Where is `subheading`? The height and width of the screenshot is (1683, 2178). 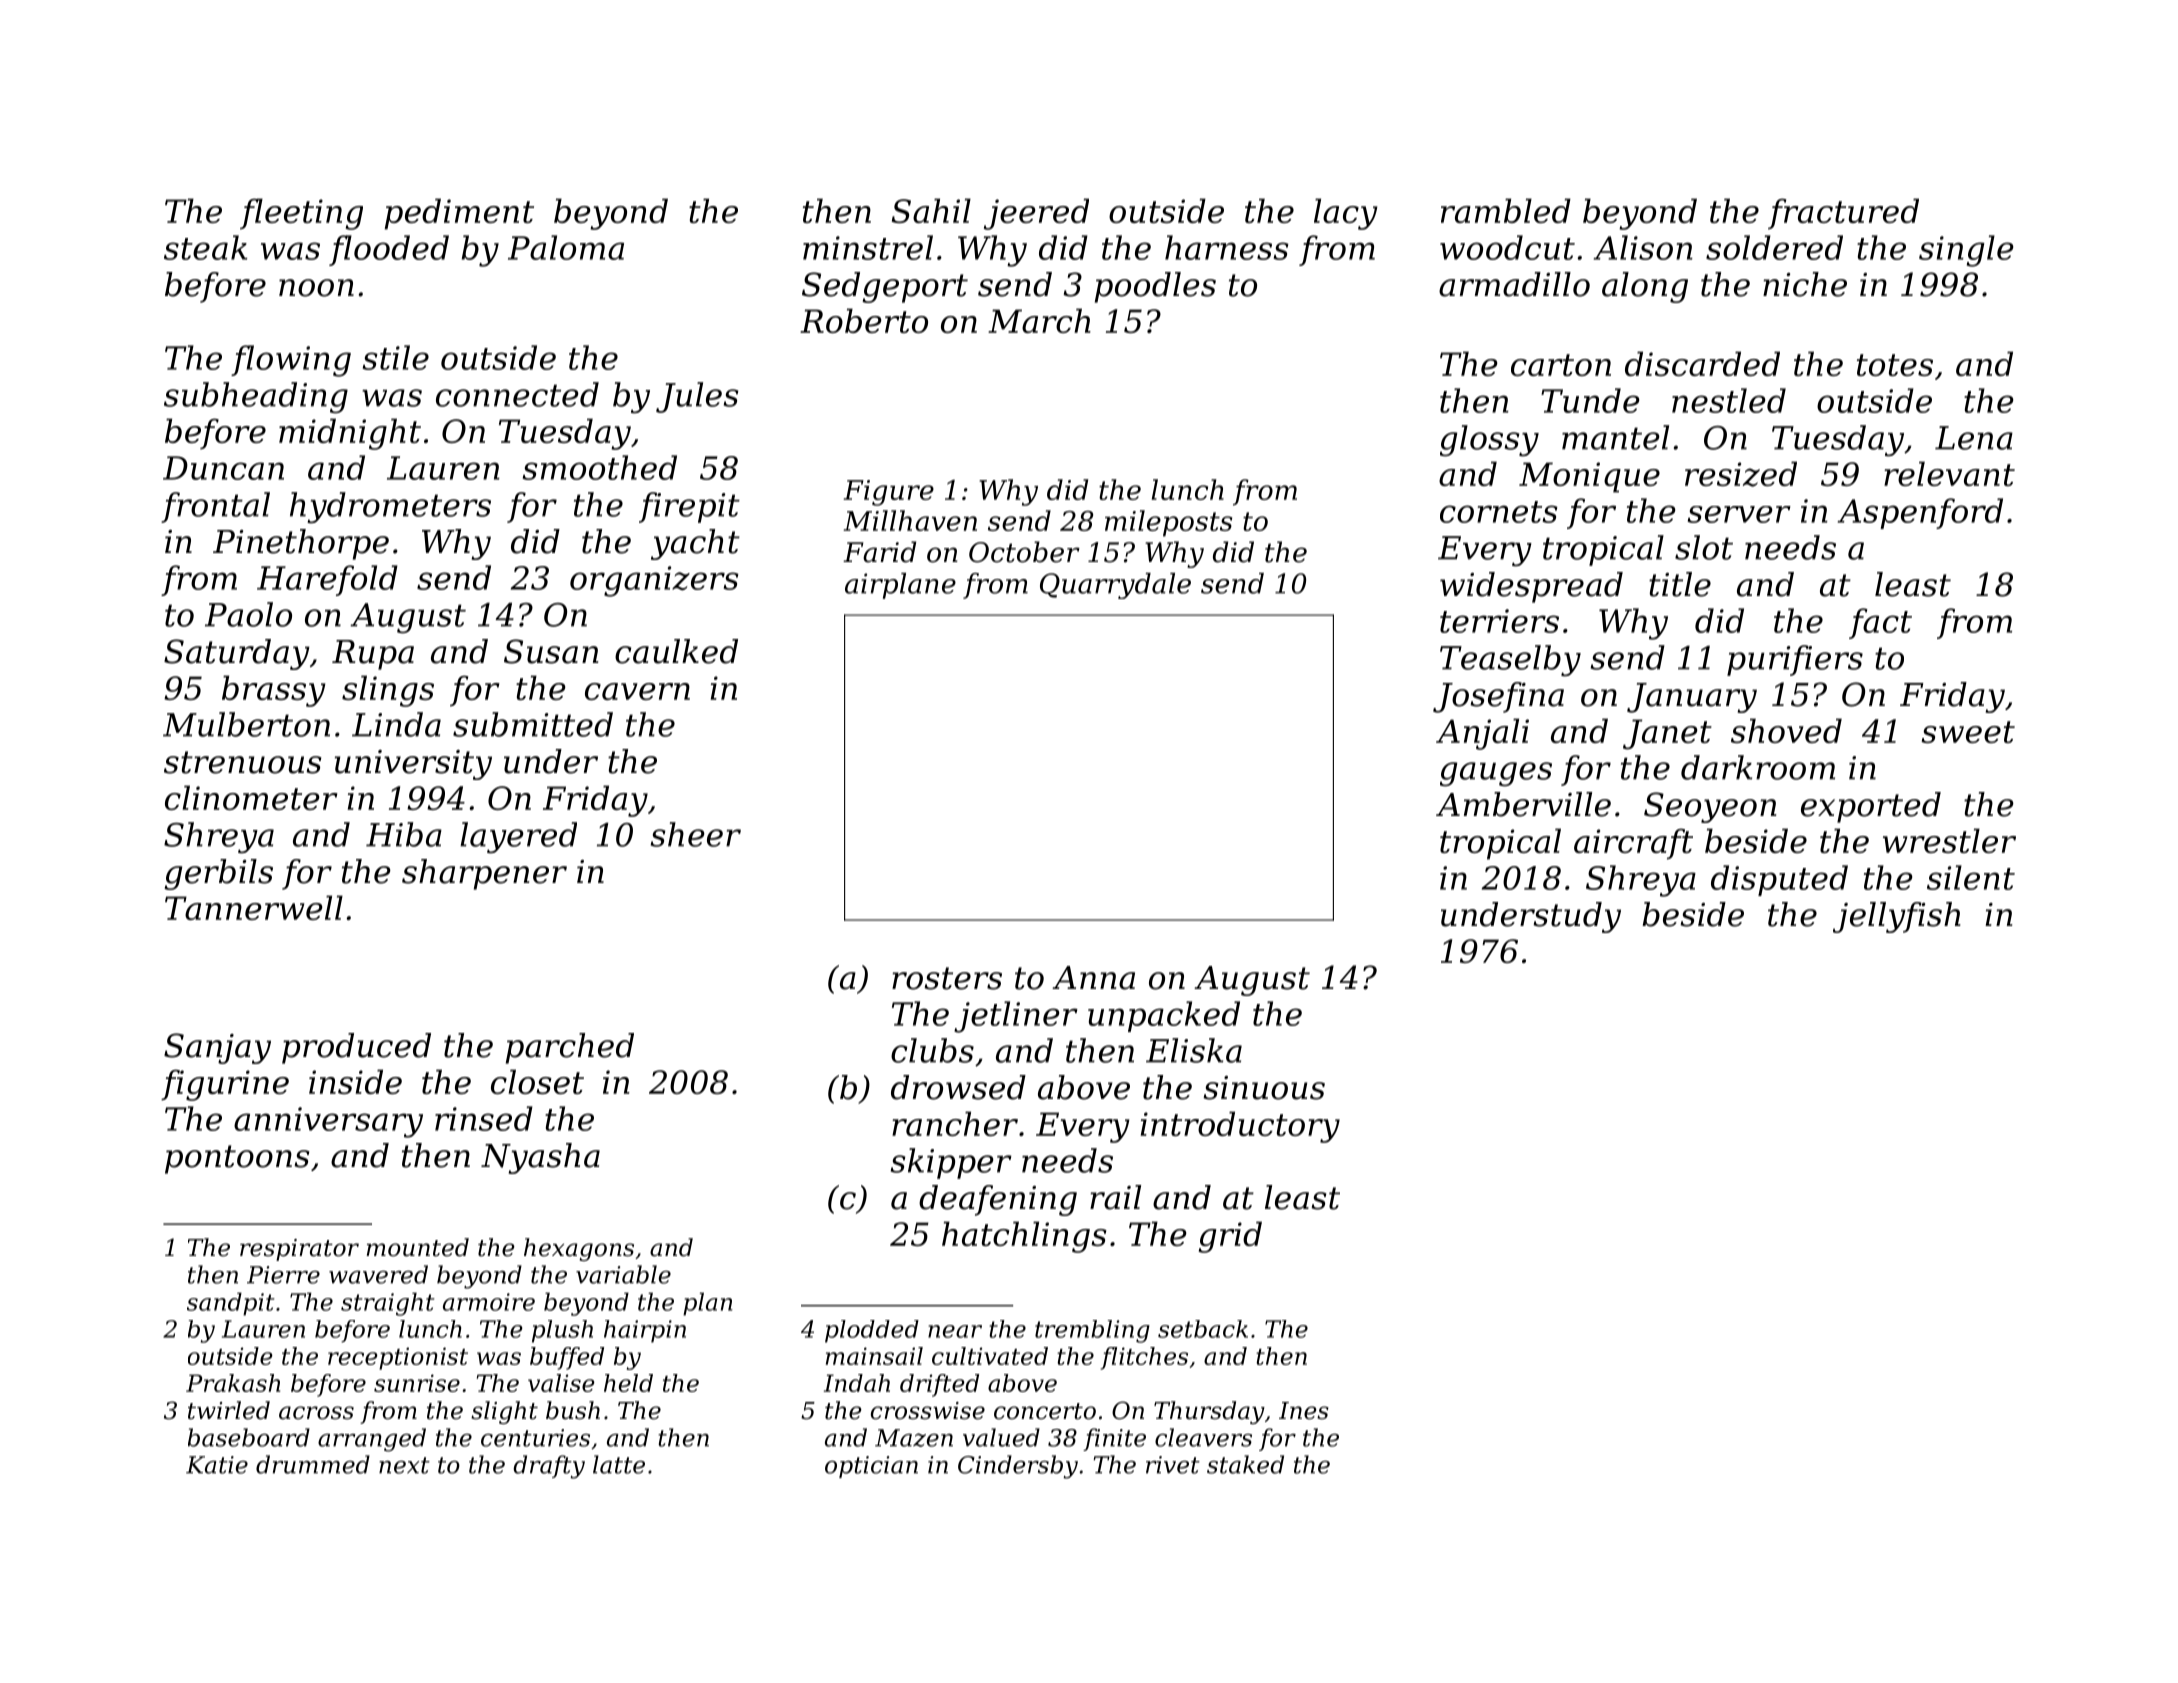
subheading is located at coordinates (256, 398).
